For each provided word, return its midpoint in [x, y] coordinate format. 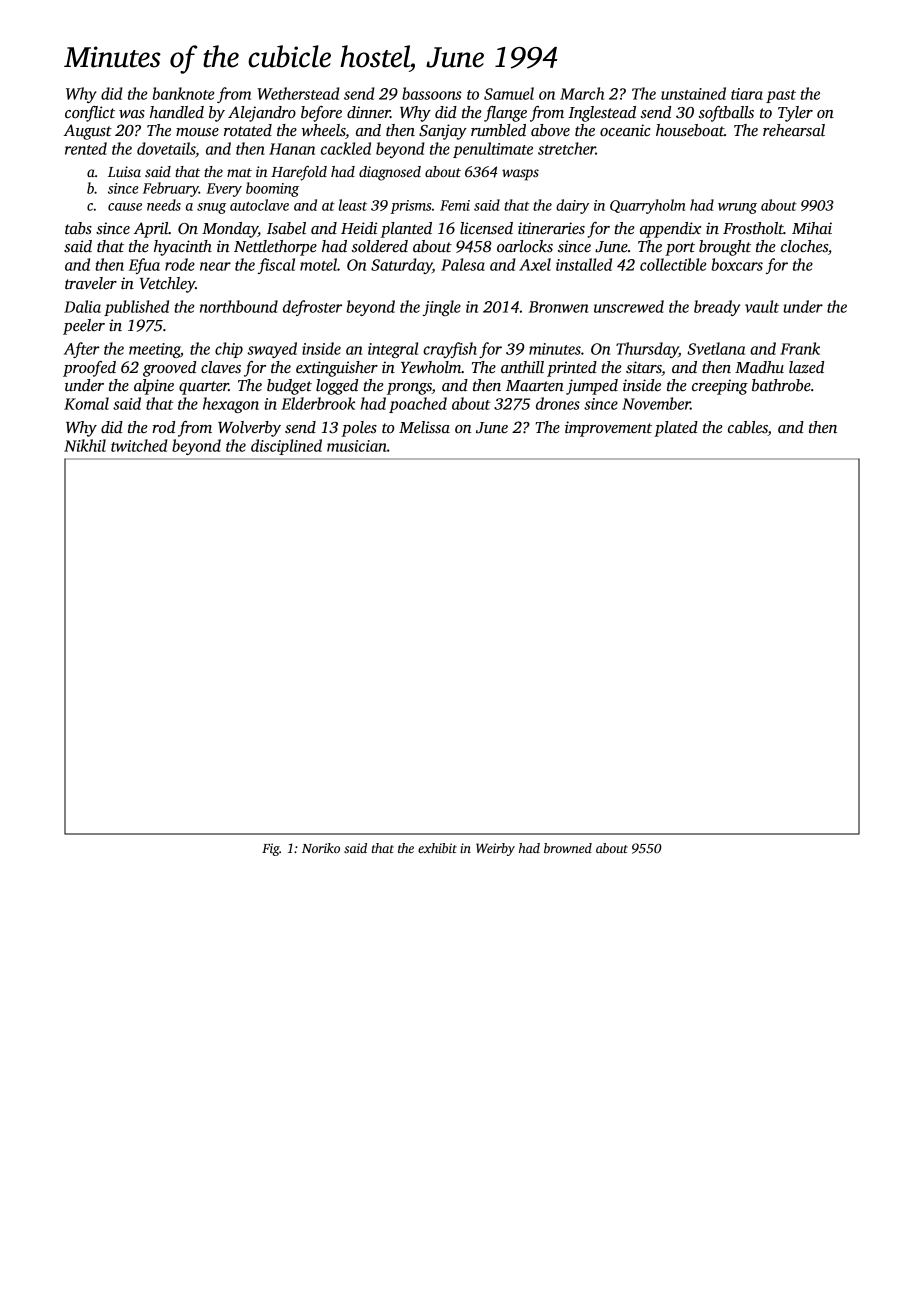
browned [568, 848]
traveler [91, 283]
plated [676, 429]
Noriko [321, 848]
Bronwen [558, 307]
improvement [608, 429]
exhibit [437, 848]
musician [357, 446]
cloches [804, 246]
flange [505, 114]
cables [748, 428]
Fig [271, 849]
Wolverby [249, 429]
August [87, 132]
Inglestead [602, 114]
